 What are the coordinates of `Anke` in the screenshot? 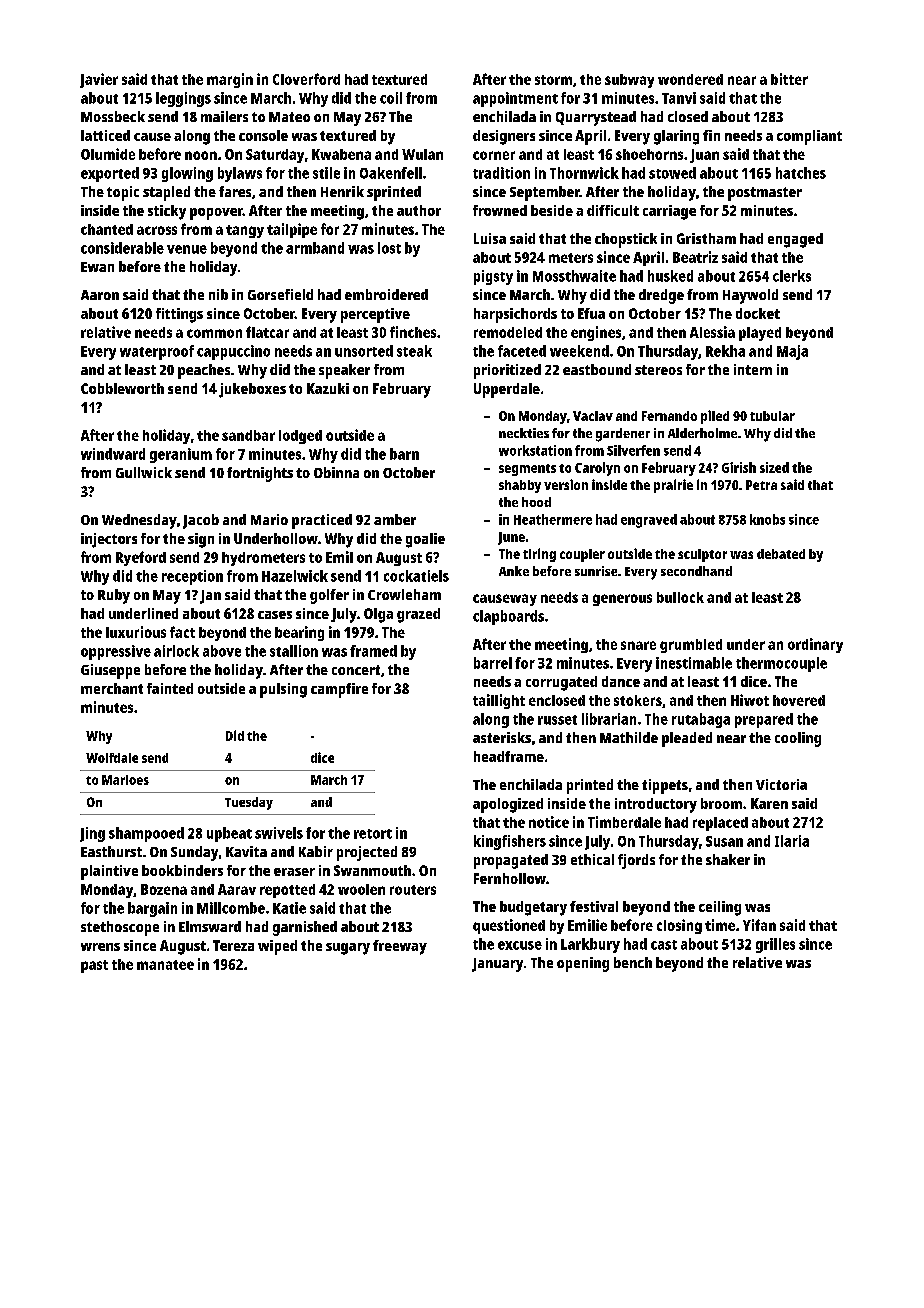 It's located at (514, 571).
